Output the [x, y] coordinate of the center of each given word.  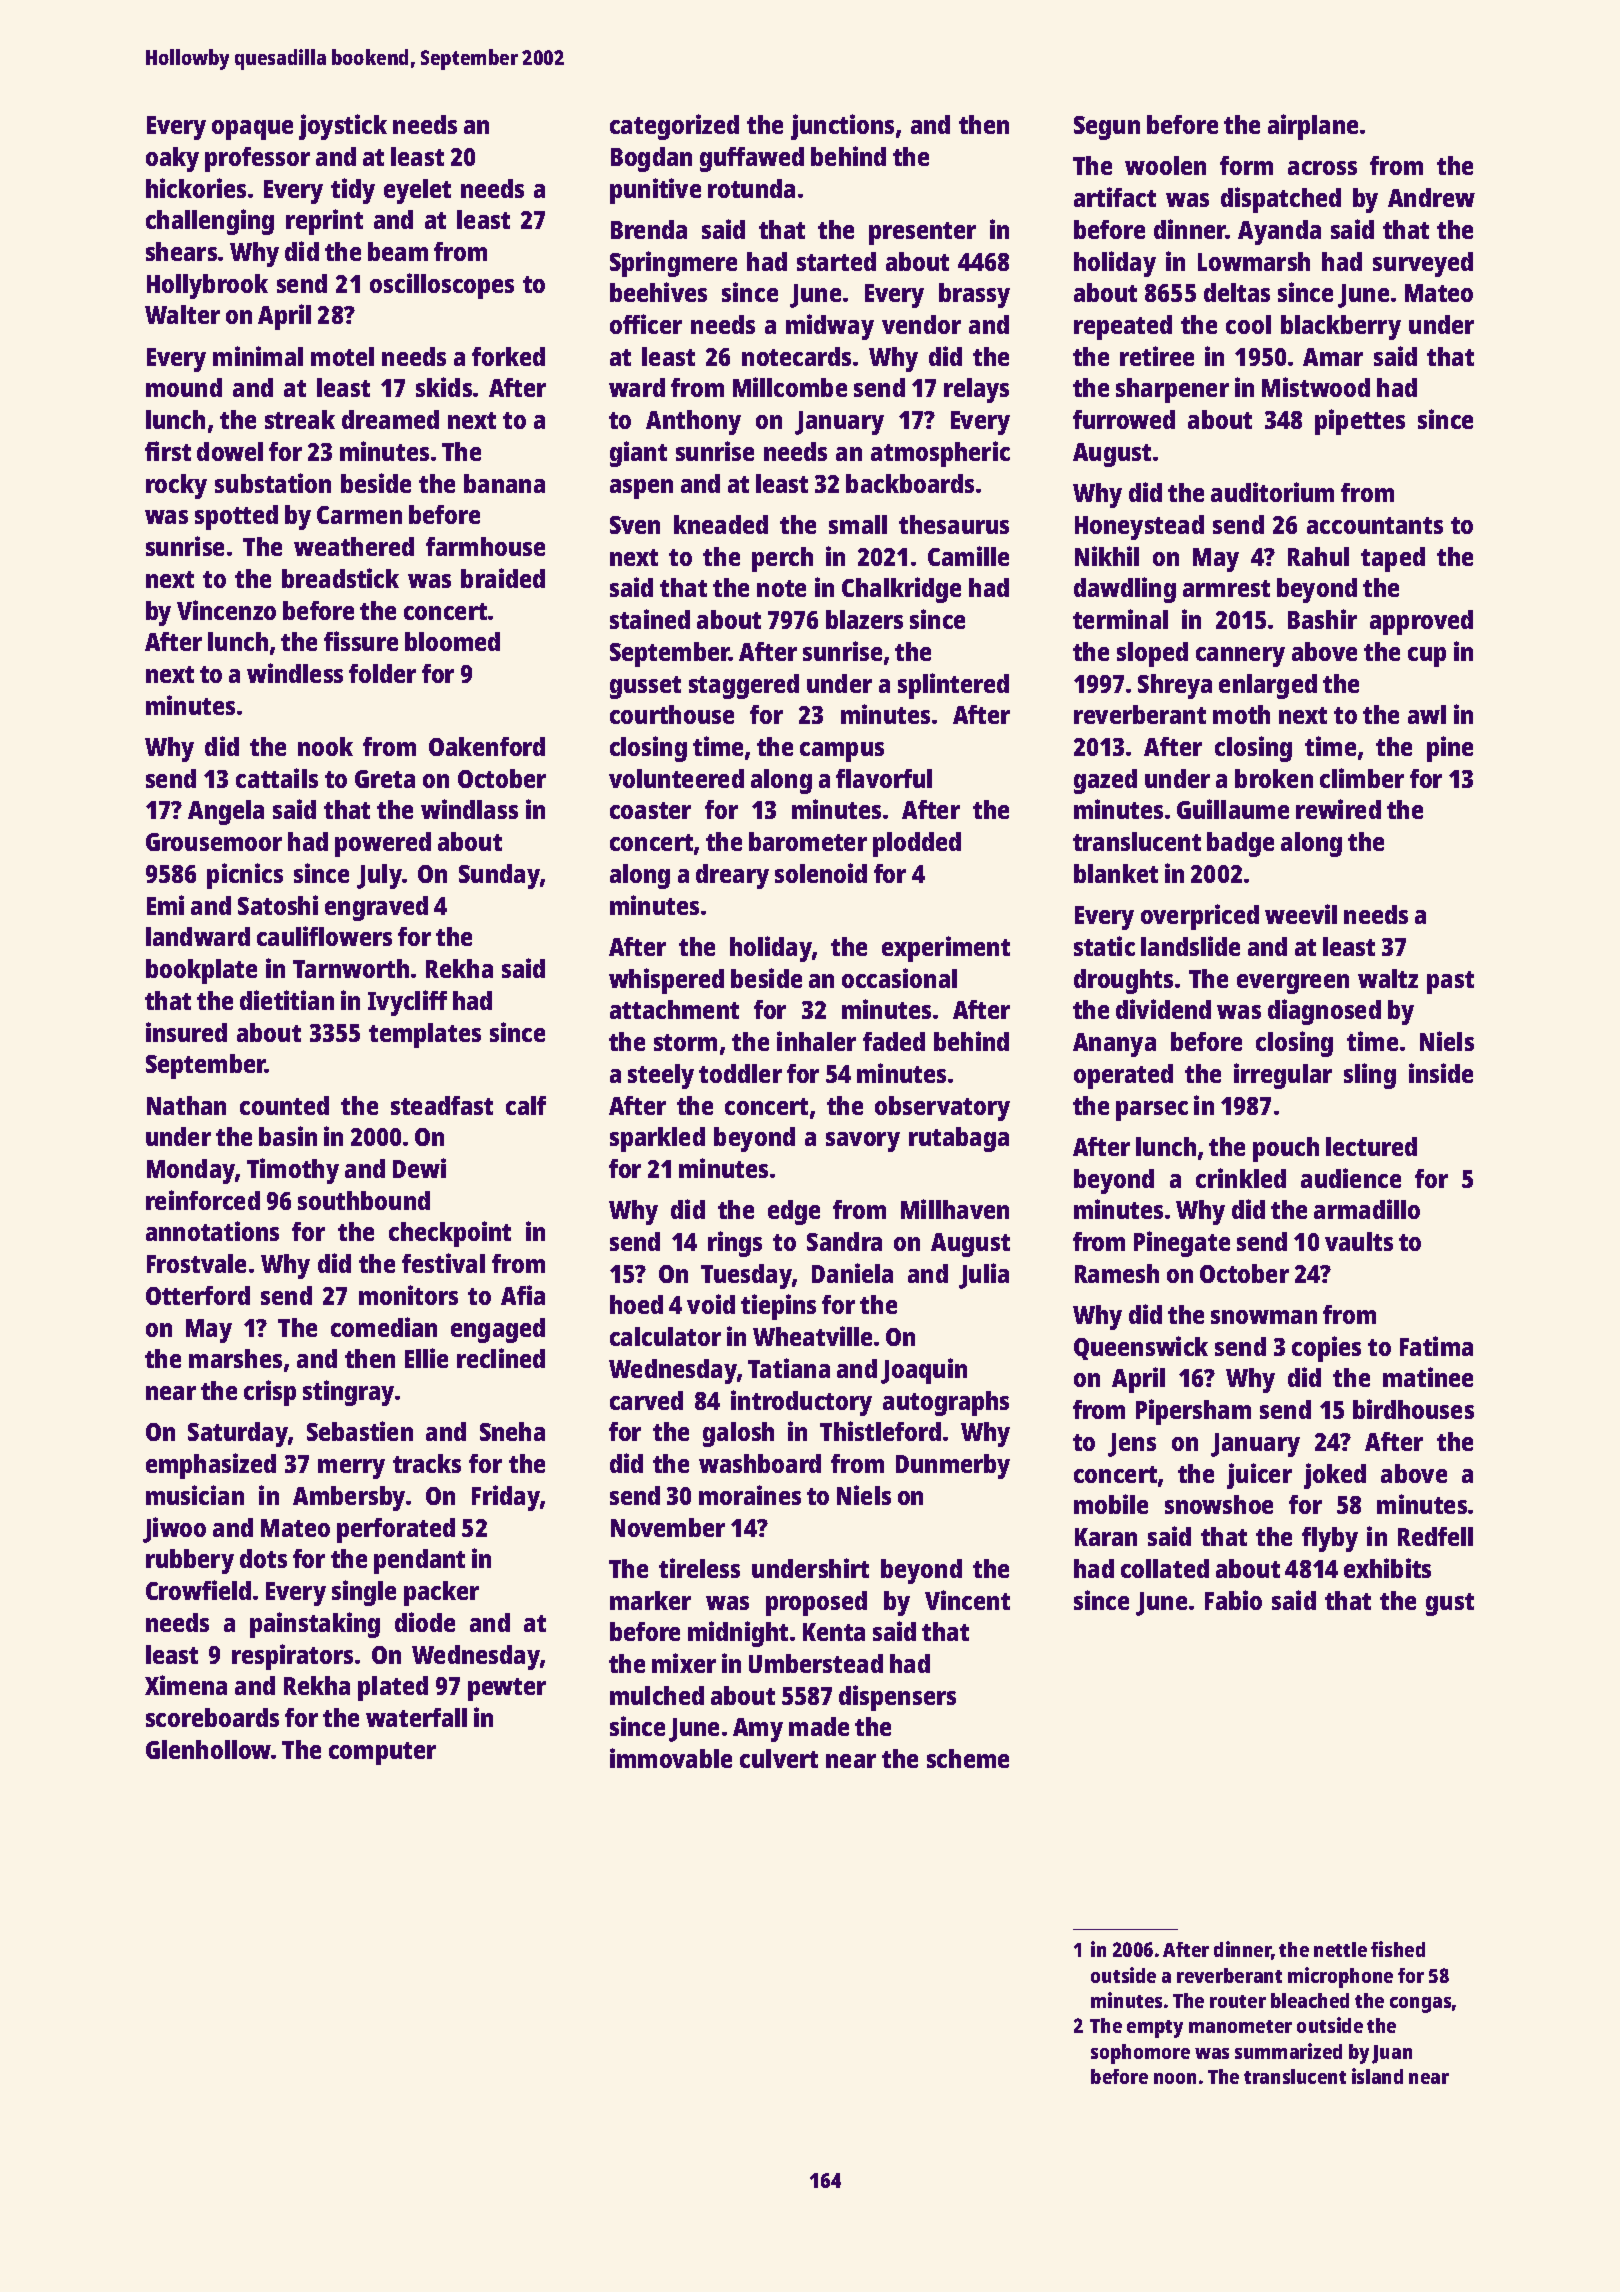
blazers [864, 619]
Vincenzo [226, 610]
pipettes [1360, 422]
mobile [1111, 1504]
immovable [671, 1758]
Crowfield [198, 1590]
